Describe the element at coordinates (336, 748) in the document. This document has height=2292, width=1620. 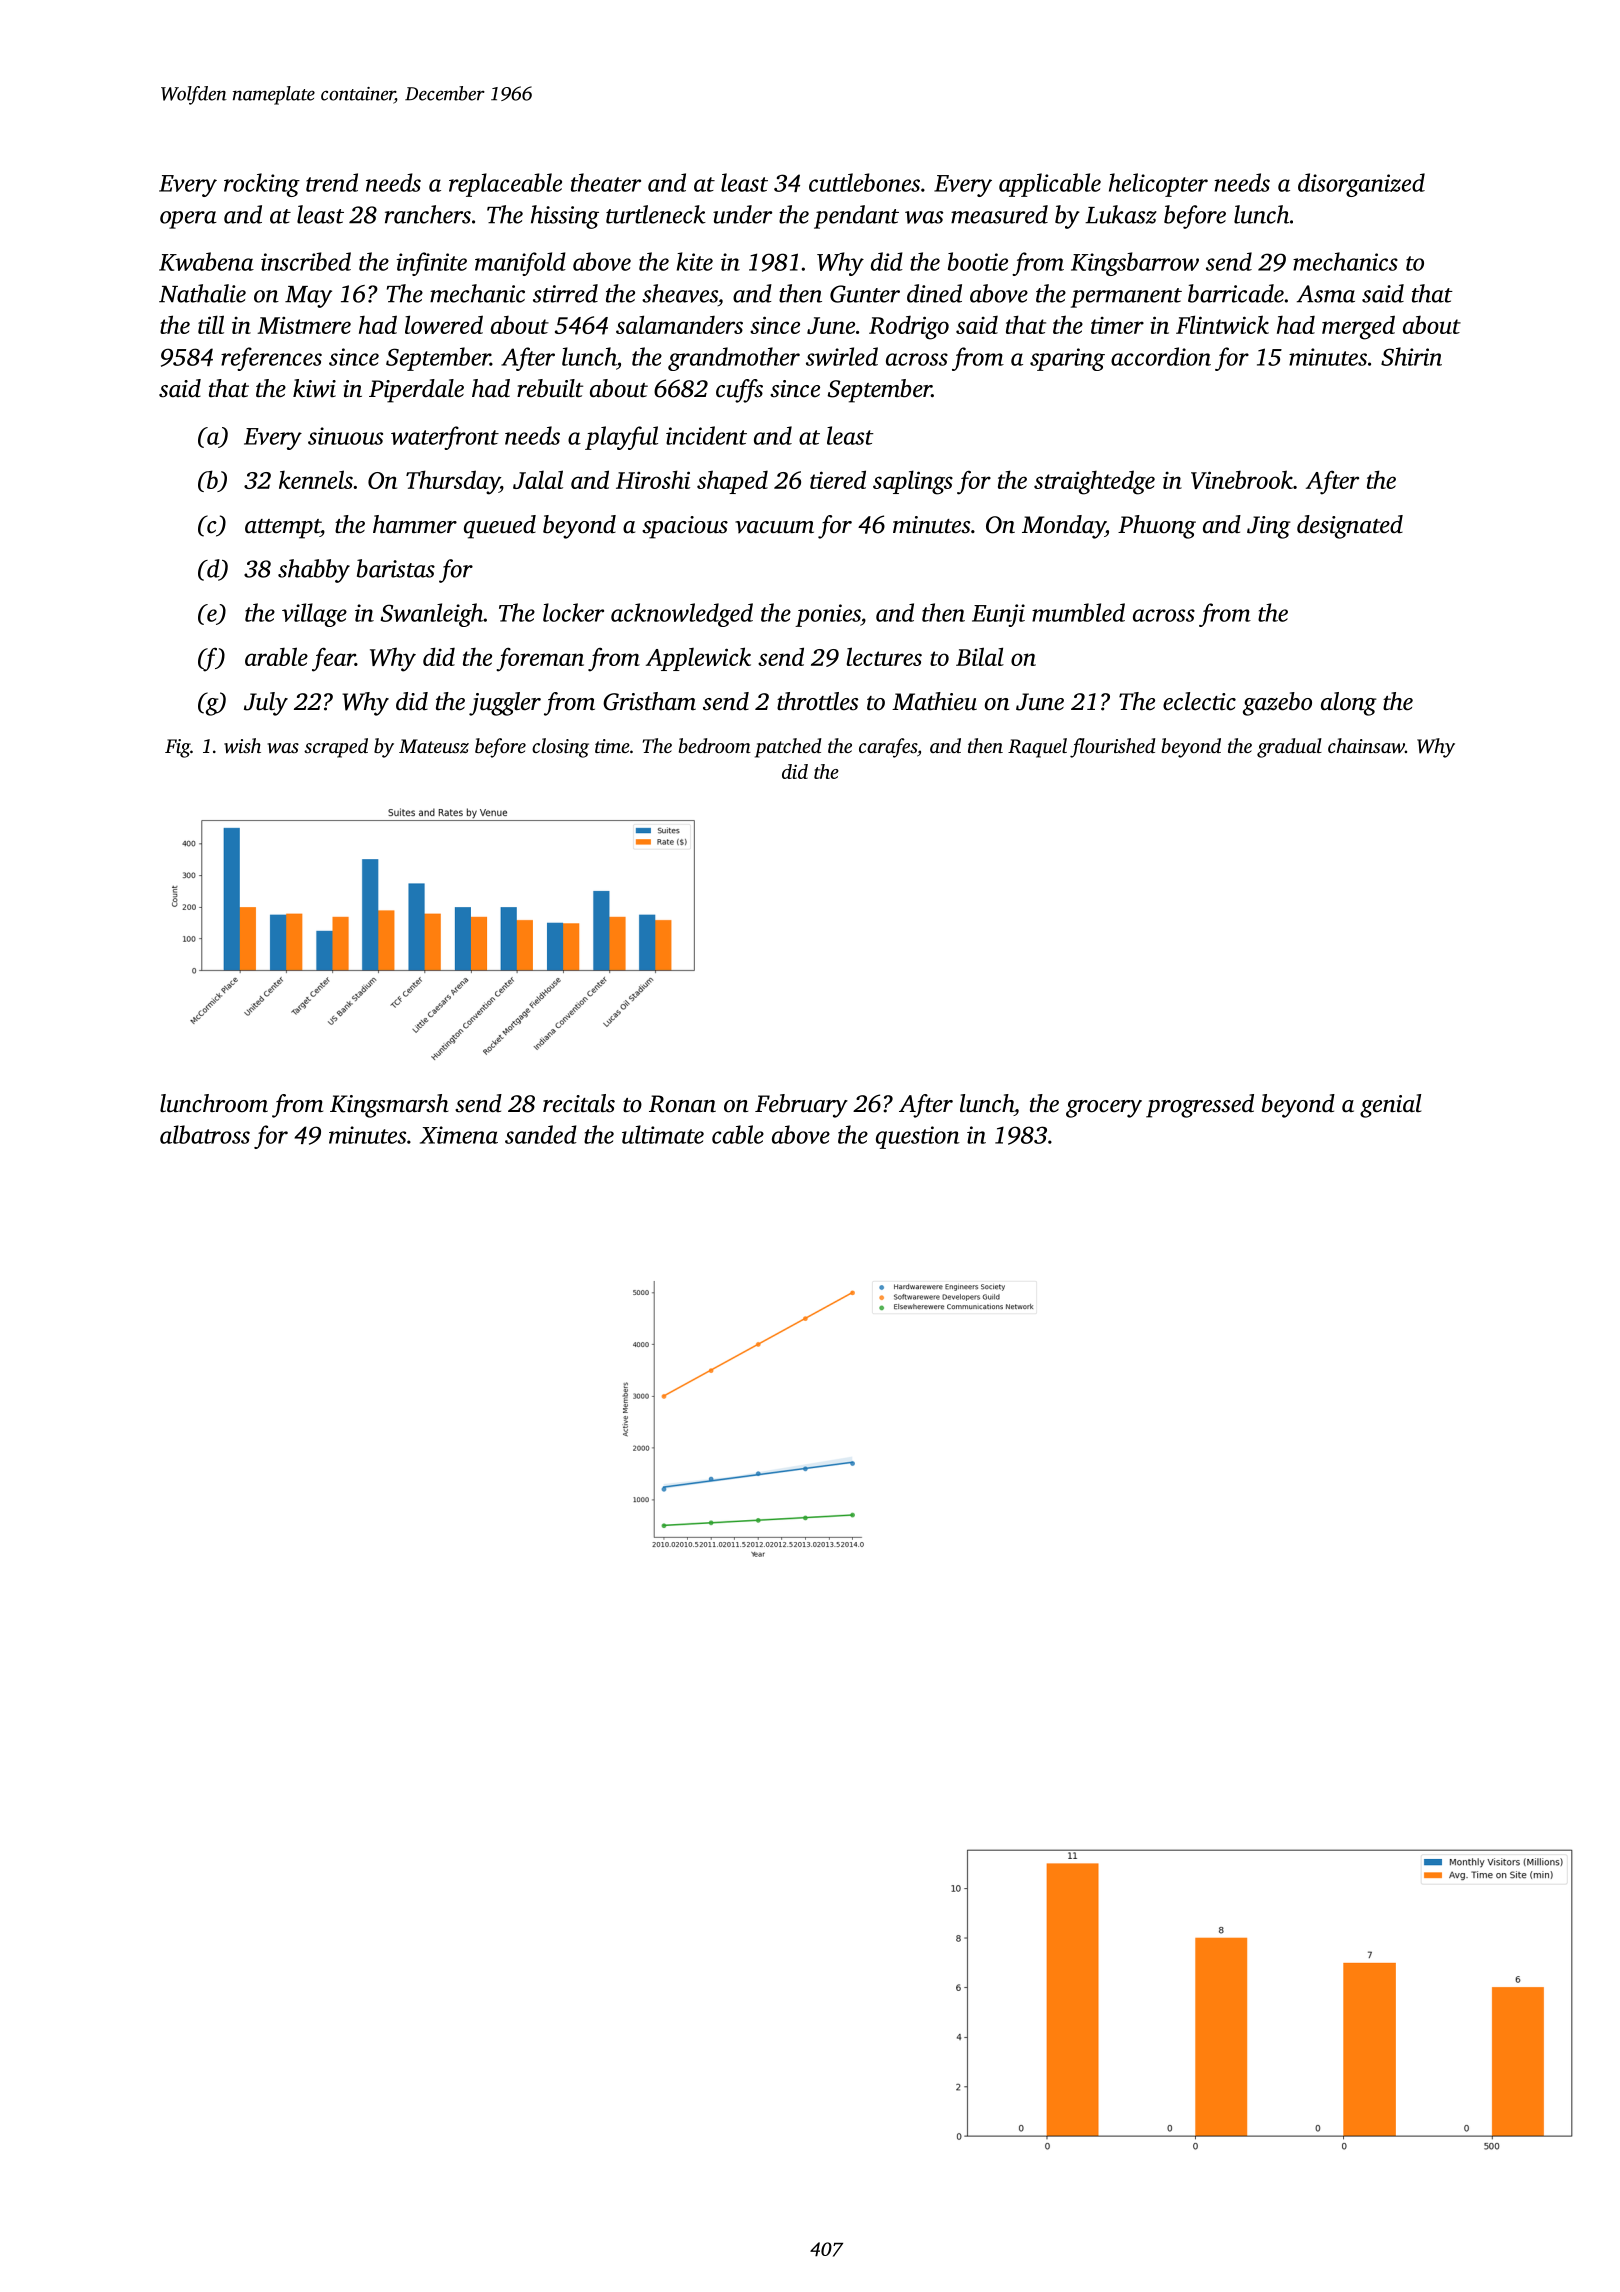
I see `scraped` at that location.
